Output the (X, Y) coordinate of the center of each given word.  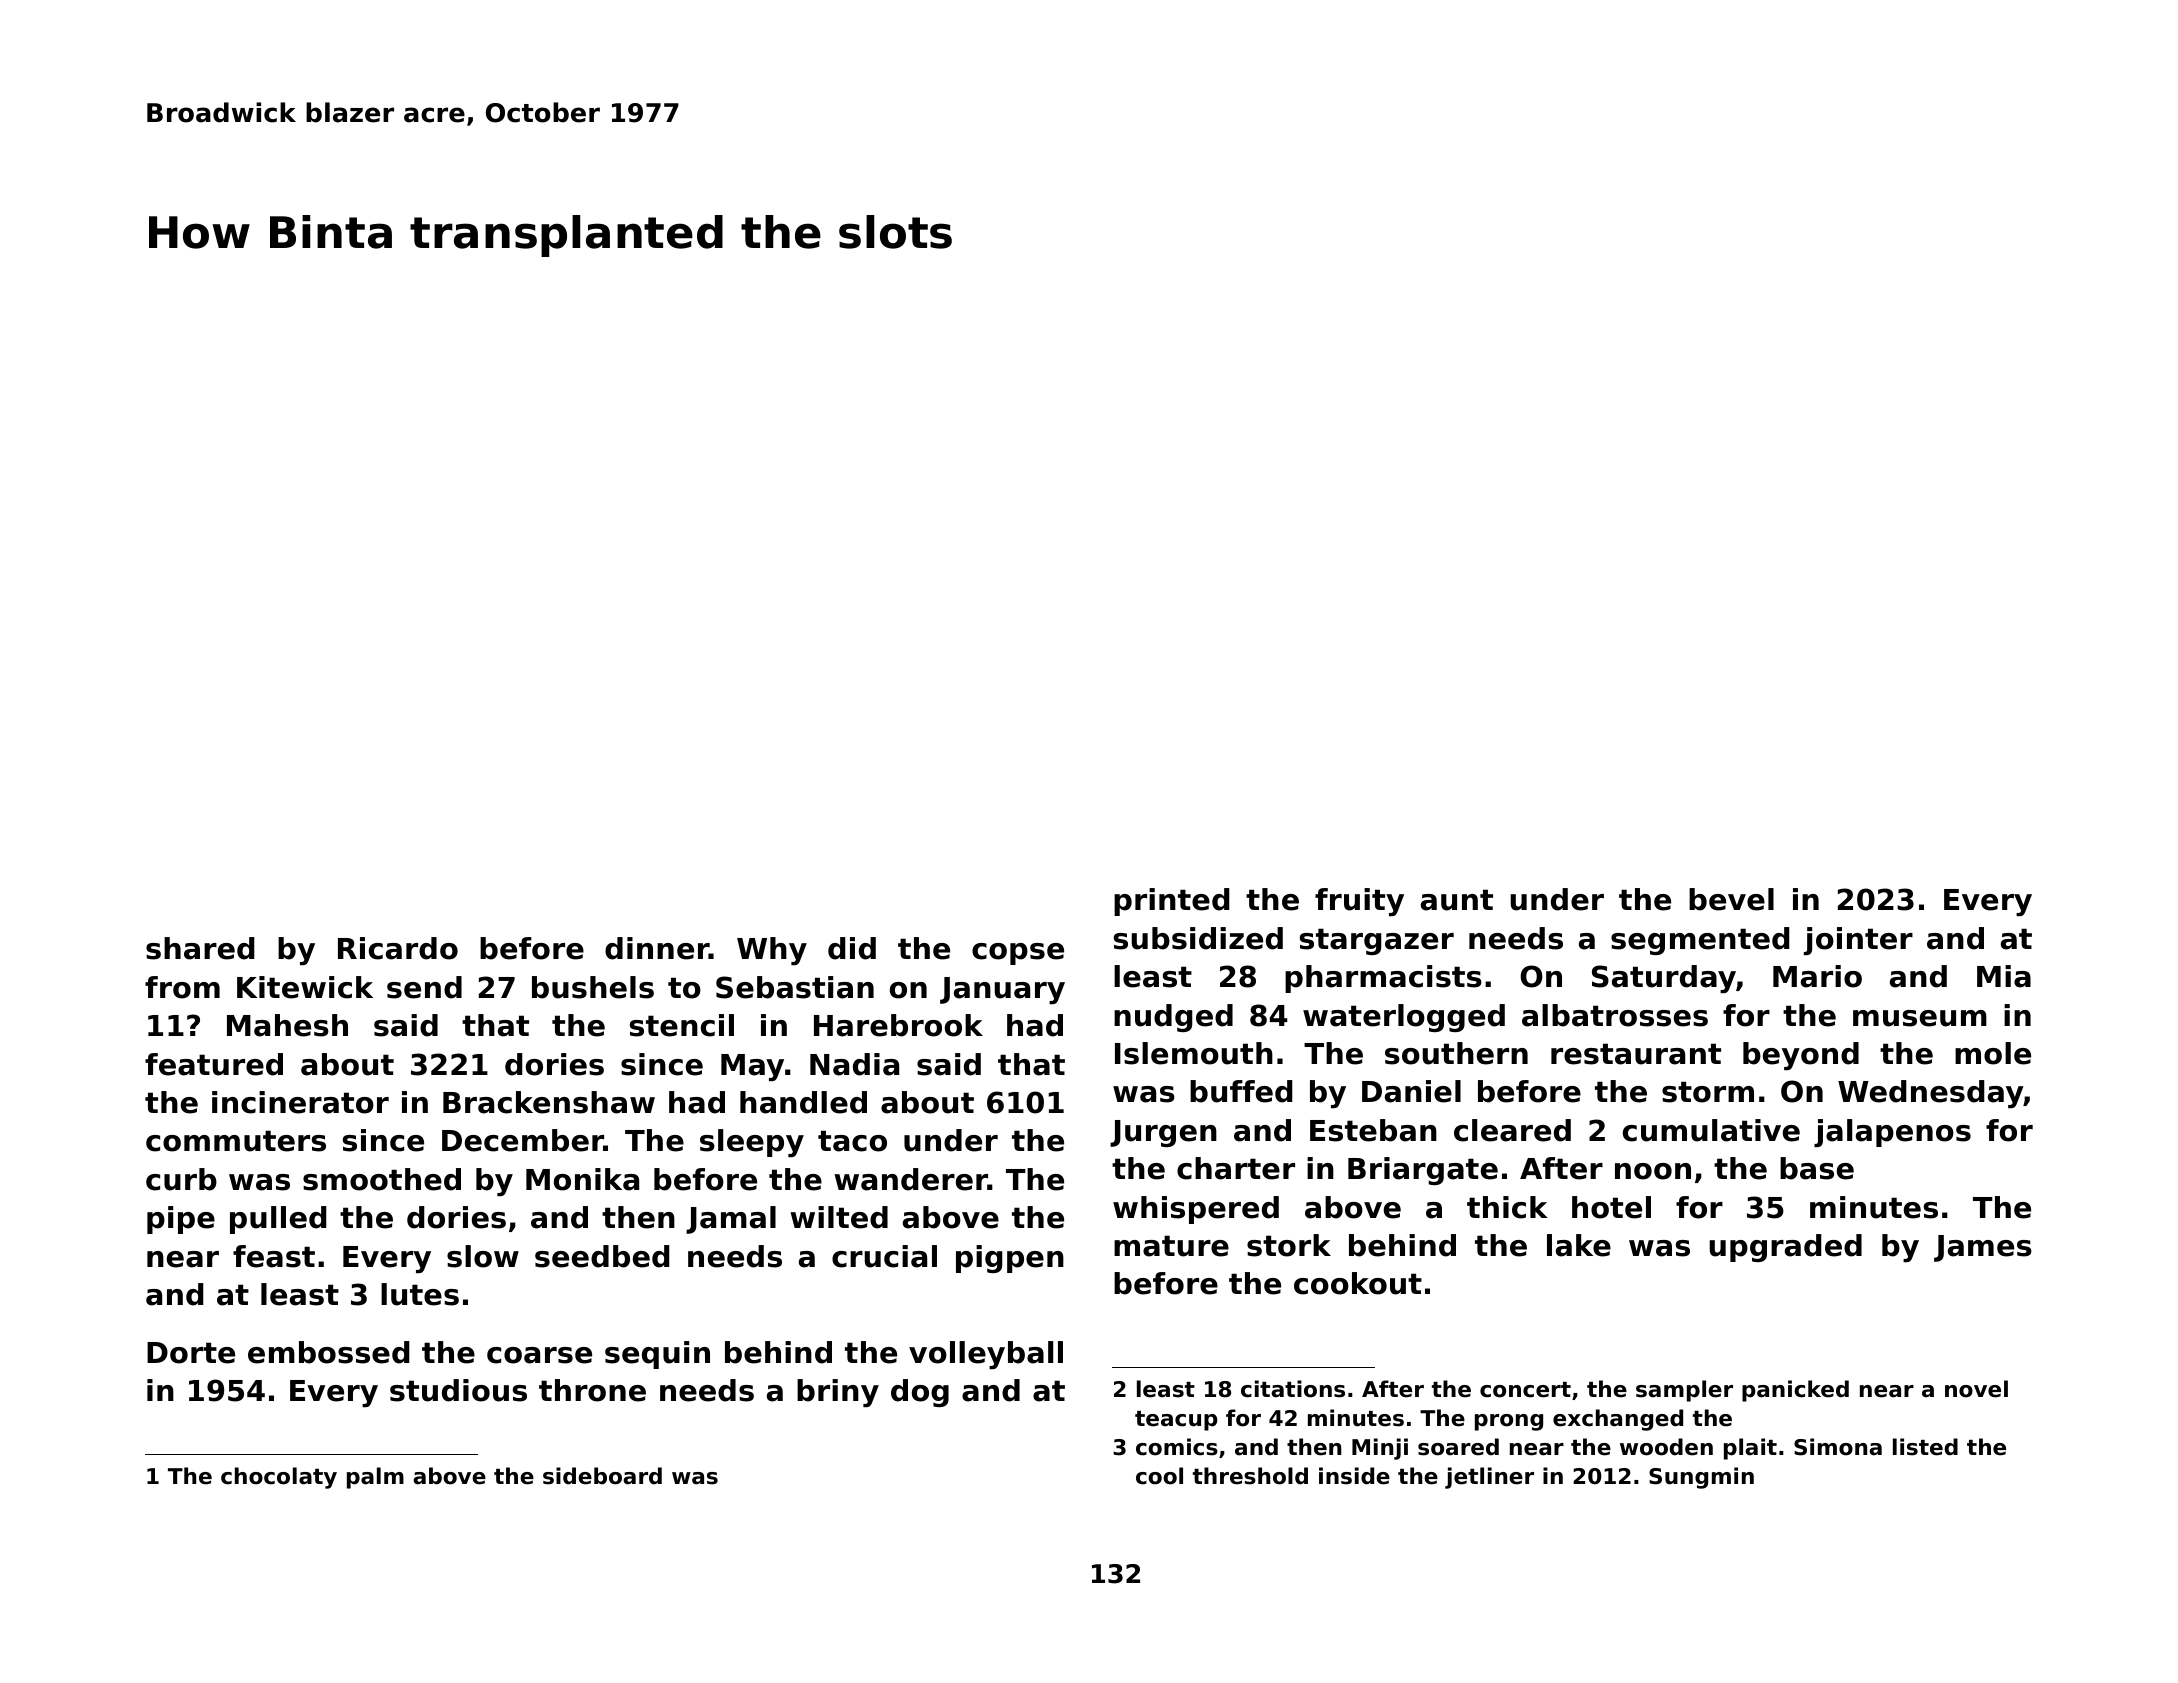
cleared (1512, 1130)
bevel (1731, 899)
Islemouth (1194, 1053)
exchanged (1618, 1420)
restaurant (1636, 1054)
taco (852, 1141)
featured (214, 1064)
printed (1172, 902)
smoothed (382, 1179)
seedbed (602, 1256)
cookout (1358, 1283)
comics (1177, 1447)
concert (1525, 1390)
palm (375, 1478)
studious (458, 1390)
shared (200, 948)
